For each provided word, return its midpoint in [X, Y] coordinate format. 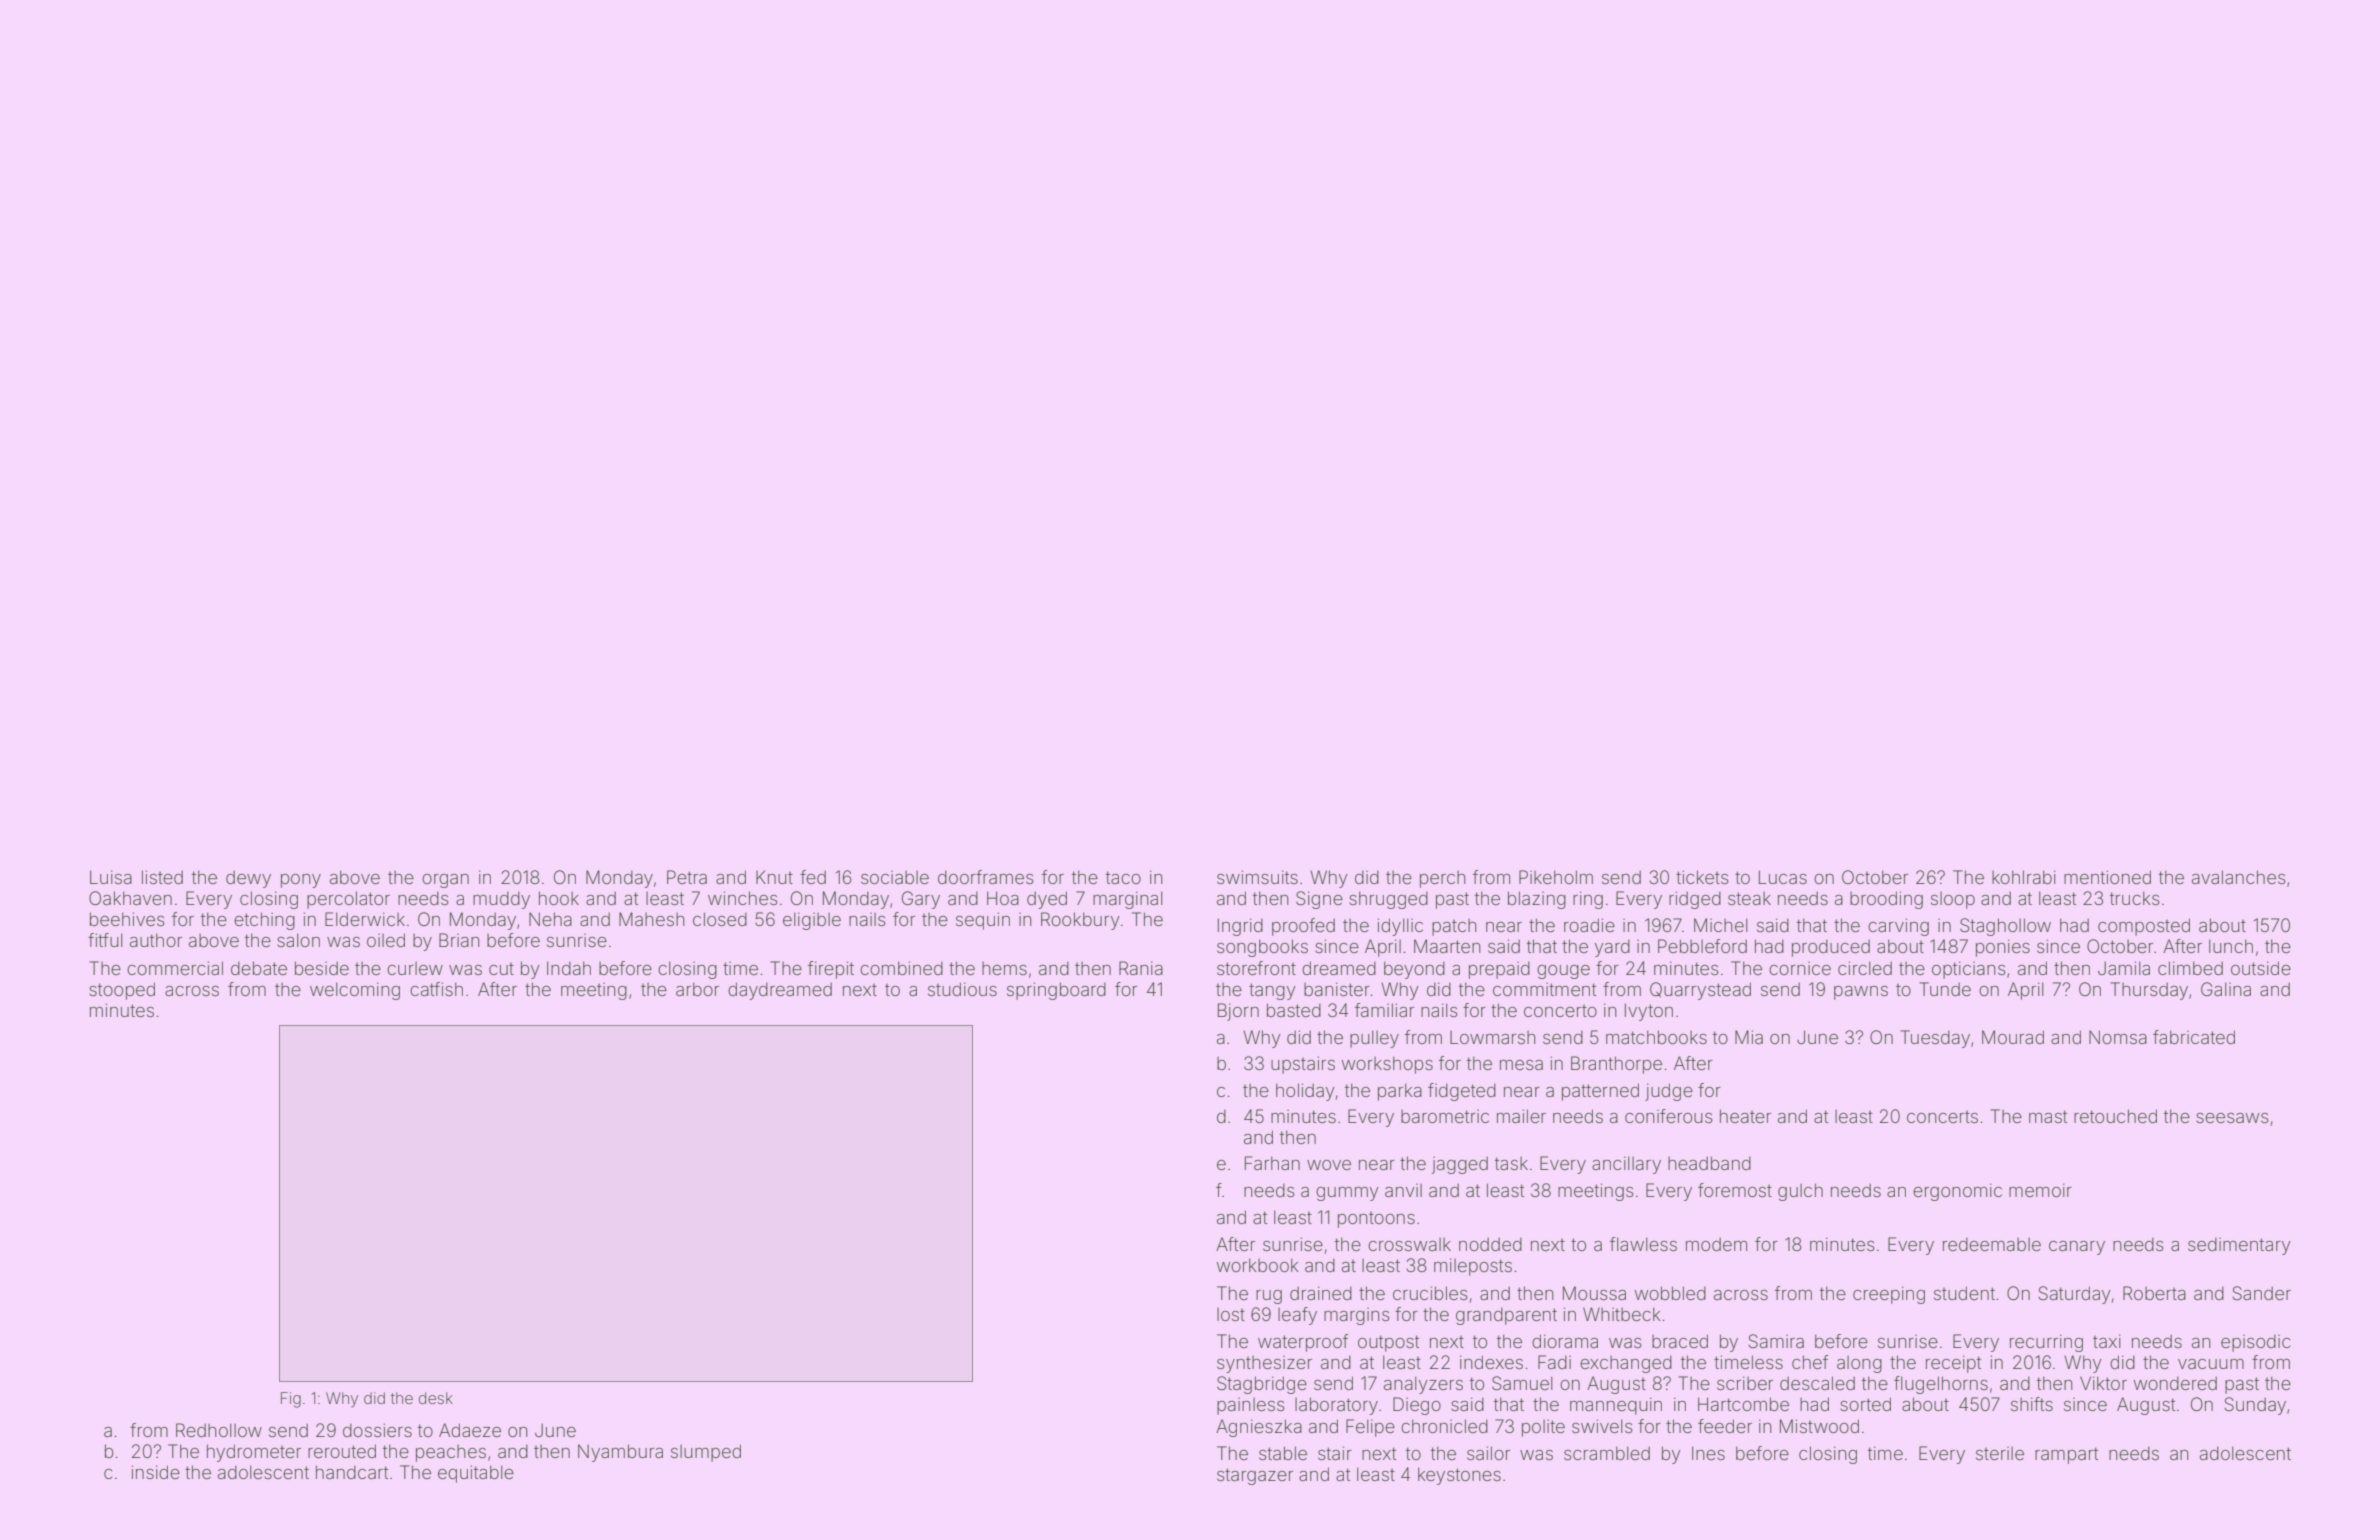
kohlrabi [2024, 877]
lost [1231, 1314]
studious [962, 989]
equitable [476, 1474]
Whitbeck [1622, 1314]
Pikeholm [1556, 877]
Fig [291, 1400]
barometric [1445, 1116]
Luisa [111, 877]
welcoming [355, 991]
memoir [2040, 1190]
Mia [1749, 1037]
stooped [122, 991]
